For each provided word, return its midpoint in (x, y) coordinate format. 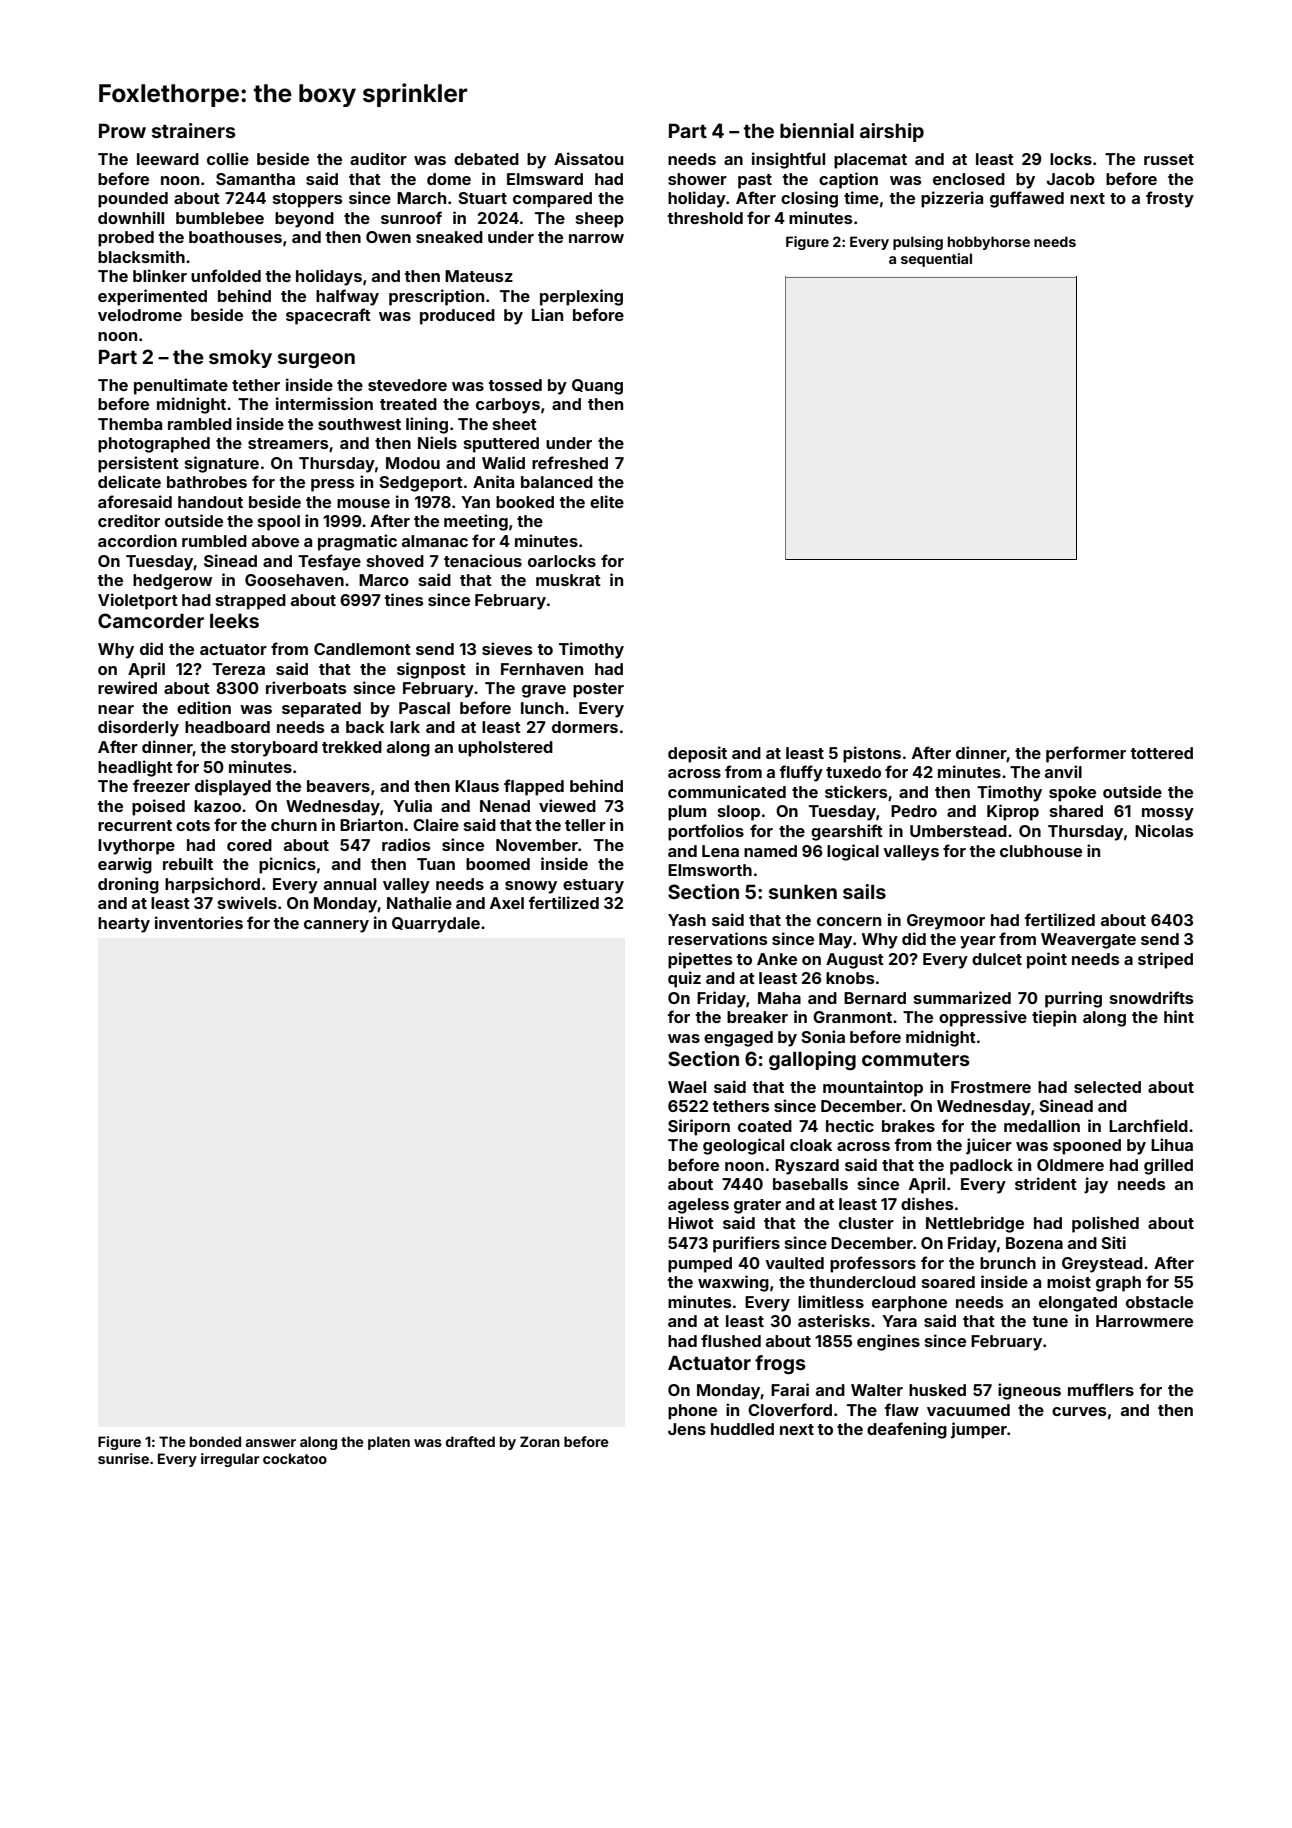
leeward (168, 159)
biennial (817, 130)
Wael (687, 1087)
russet (1169, 159)
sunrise (123, 1458)
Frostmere (991, 1087)
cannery (336, 926)
